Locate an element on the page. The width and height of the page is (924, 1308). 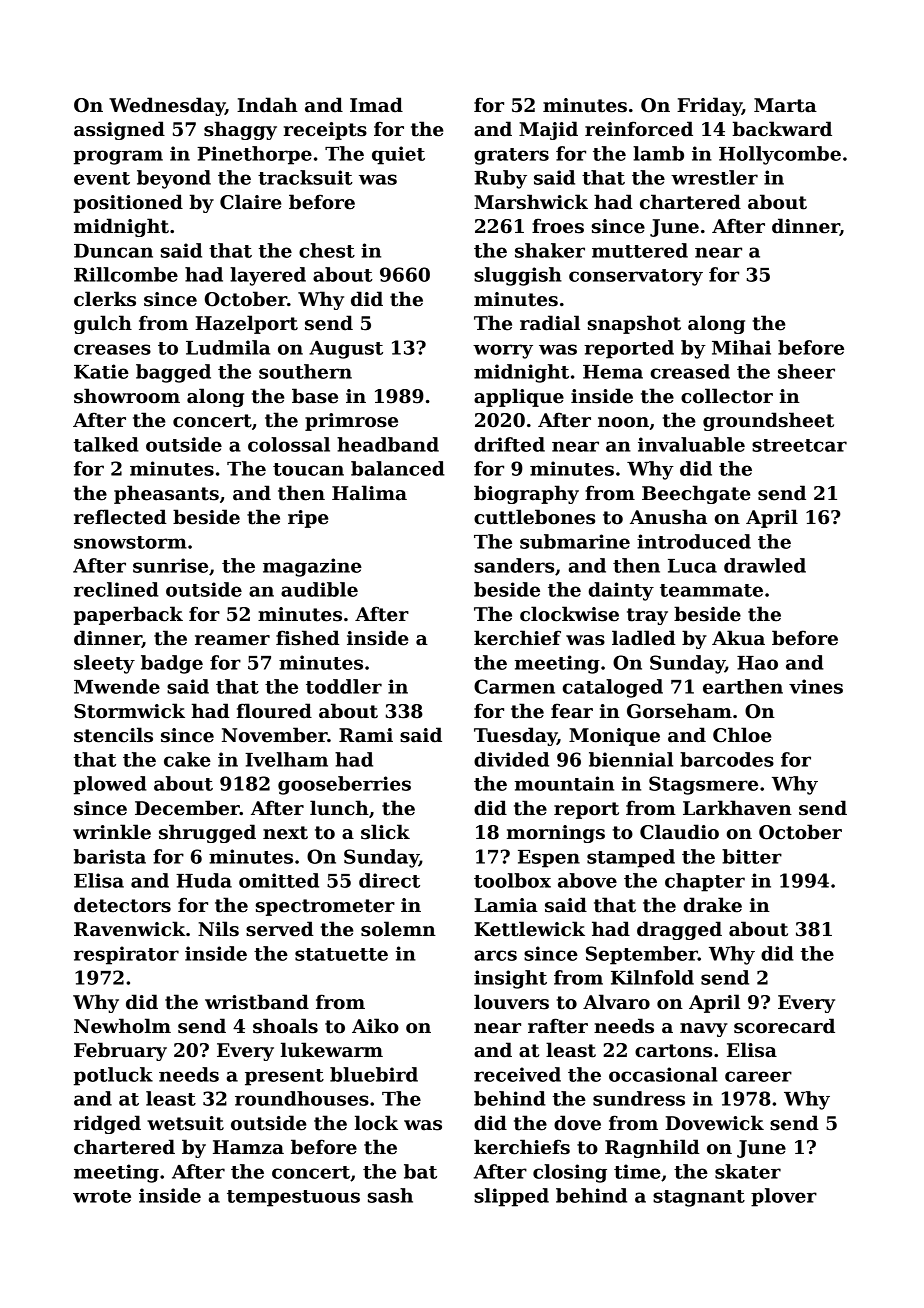
applique is located at coordinates (519, 397).
